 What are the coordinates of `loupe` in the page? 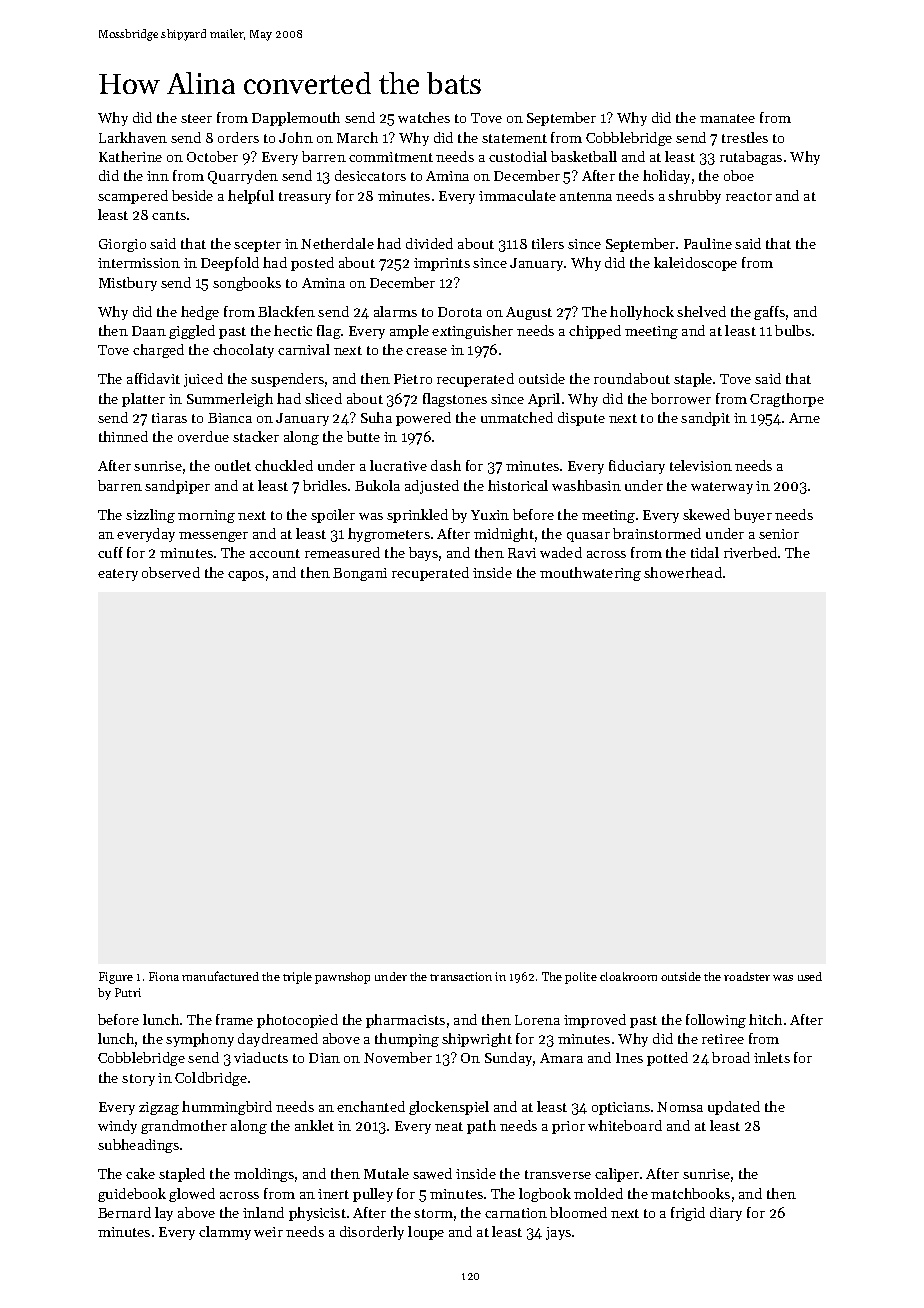 It's located at (426, 1233).
